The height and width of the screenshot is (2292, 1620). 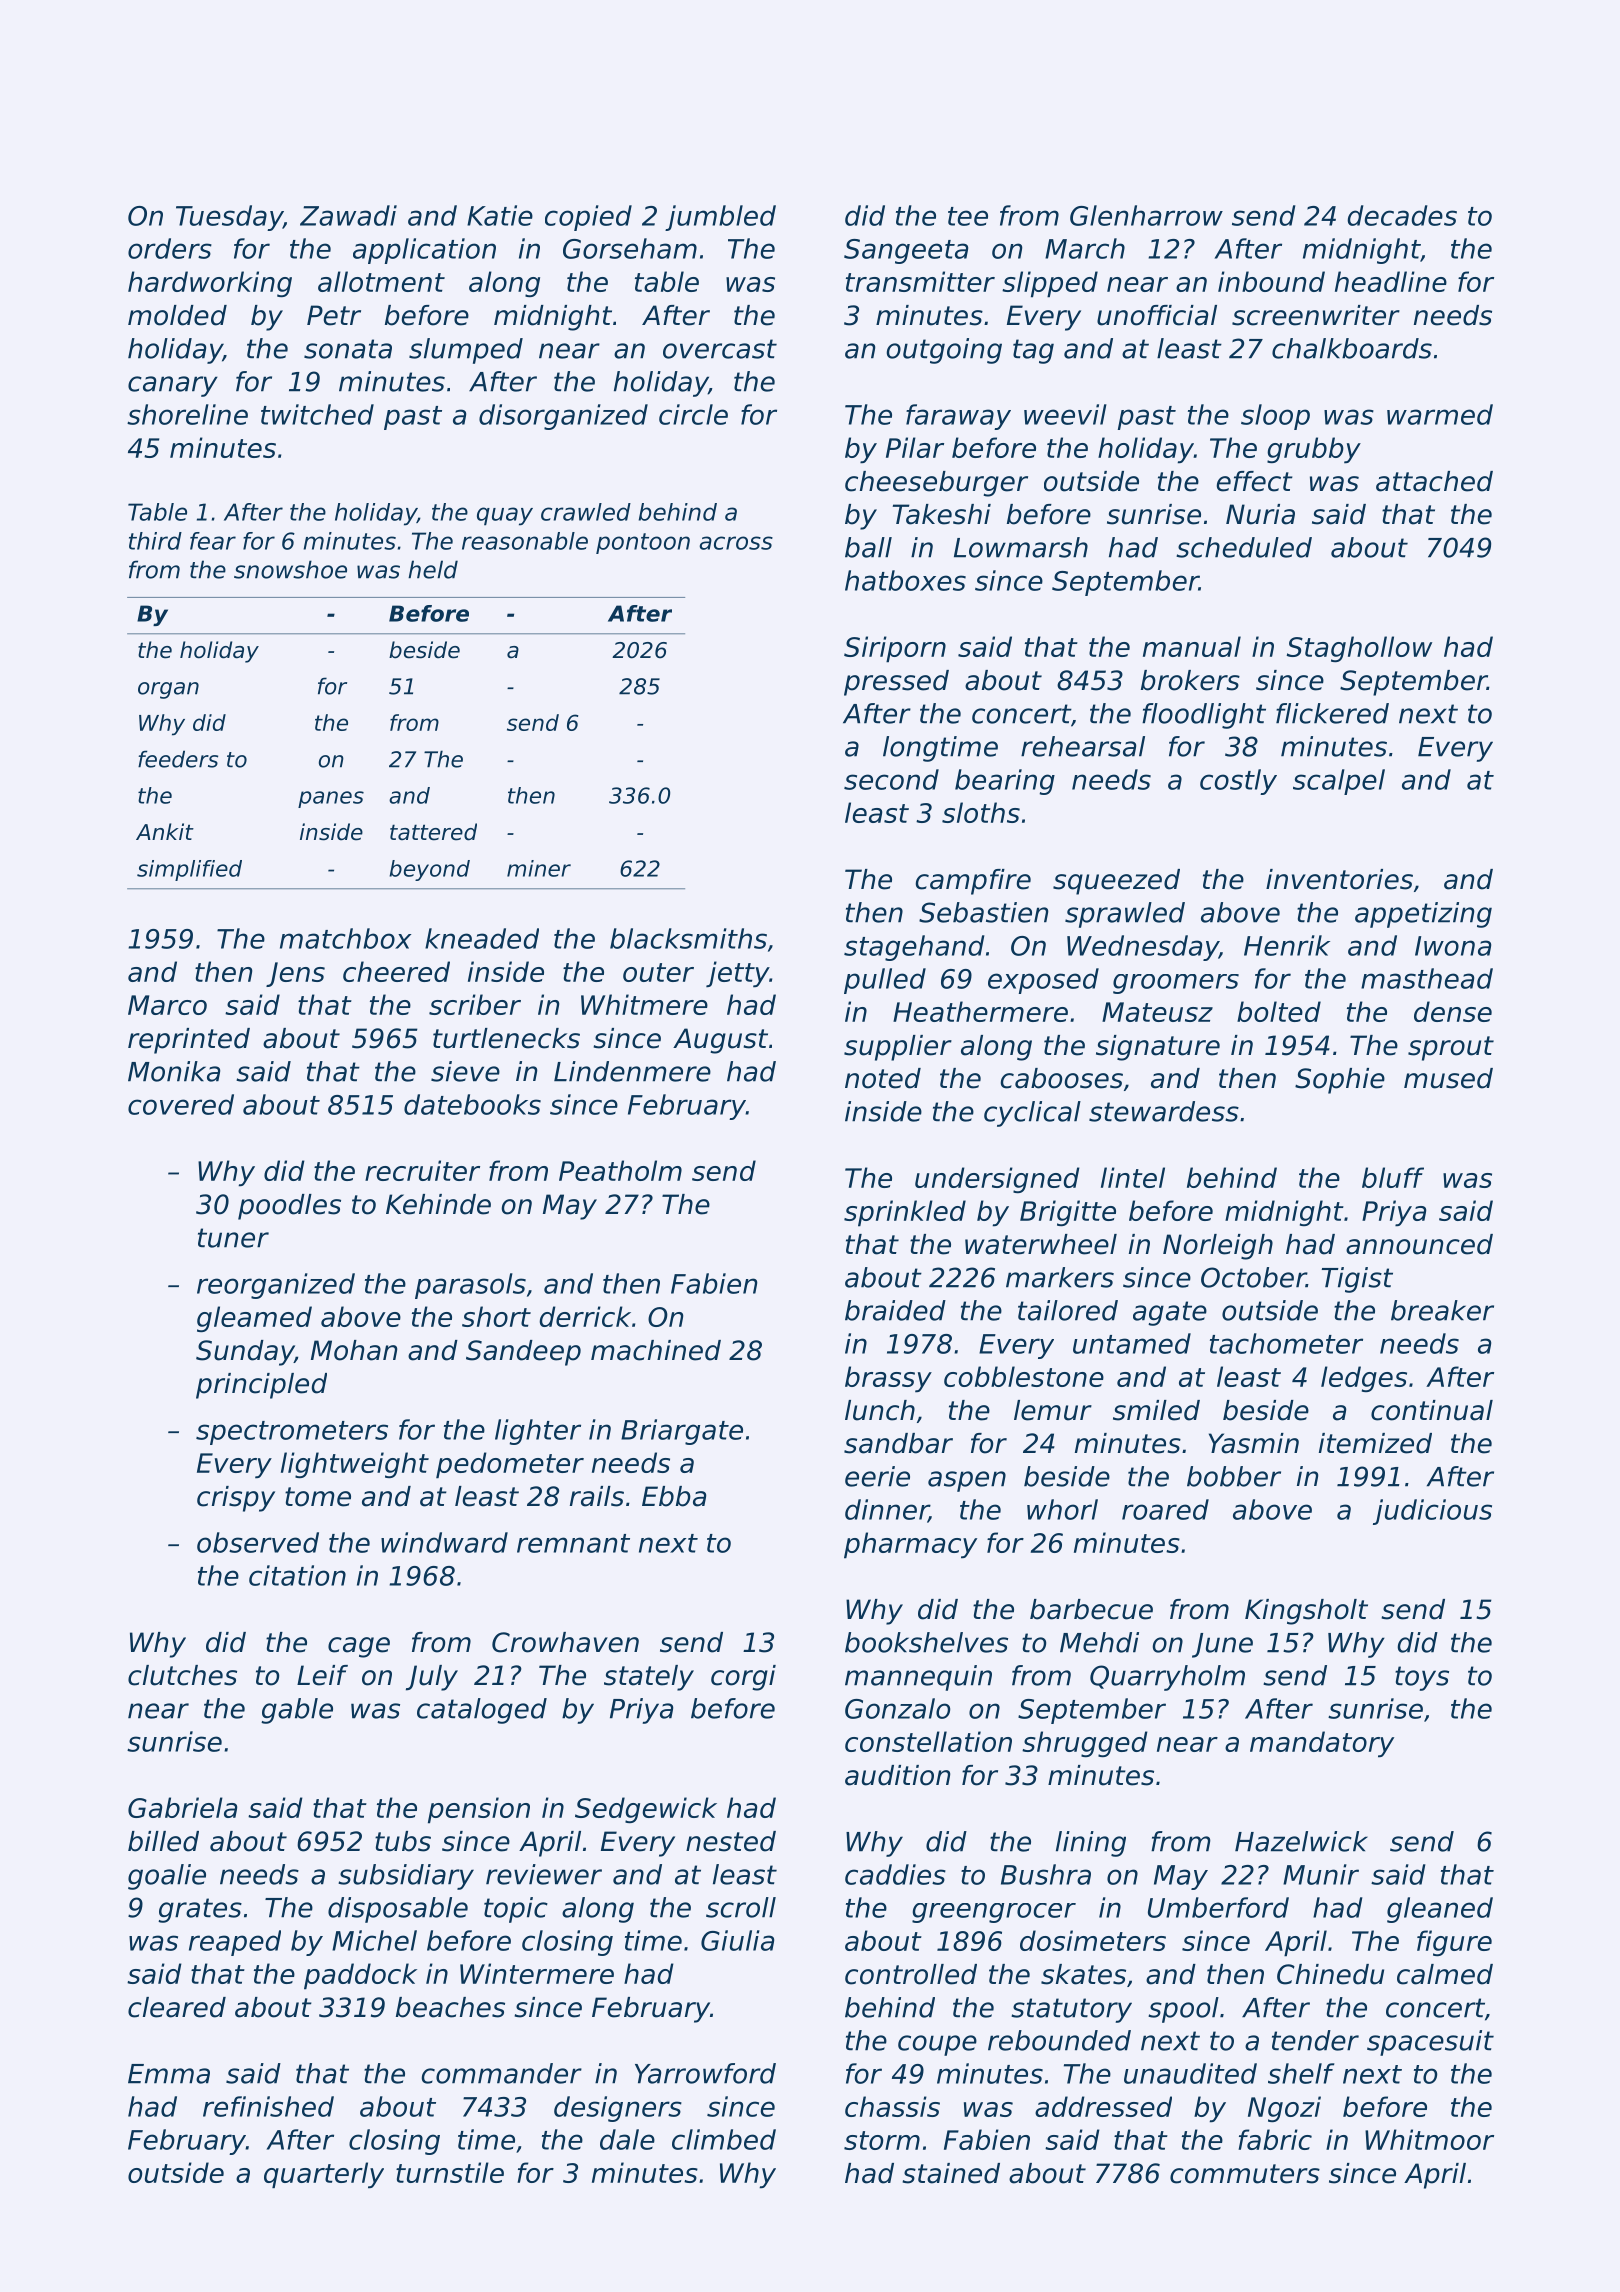 I want to click on quarterly, so click(x=324, y=2175).
